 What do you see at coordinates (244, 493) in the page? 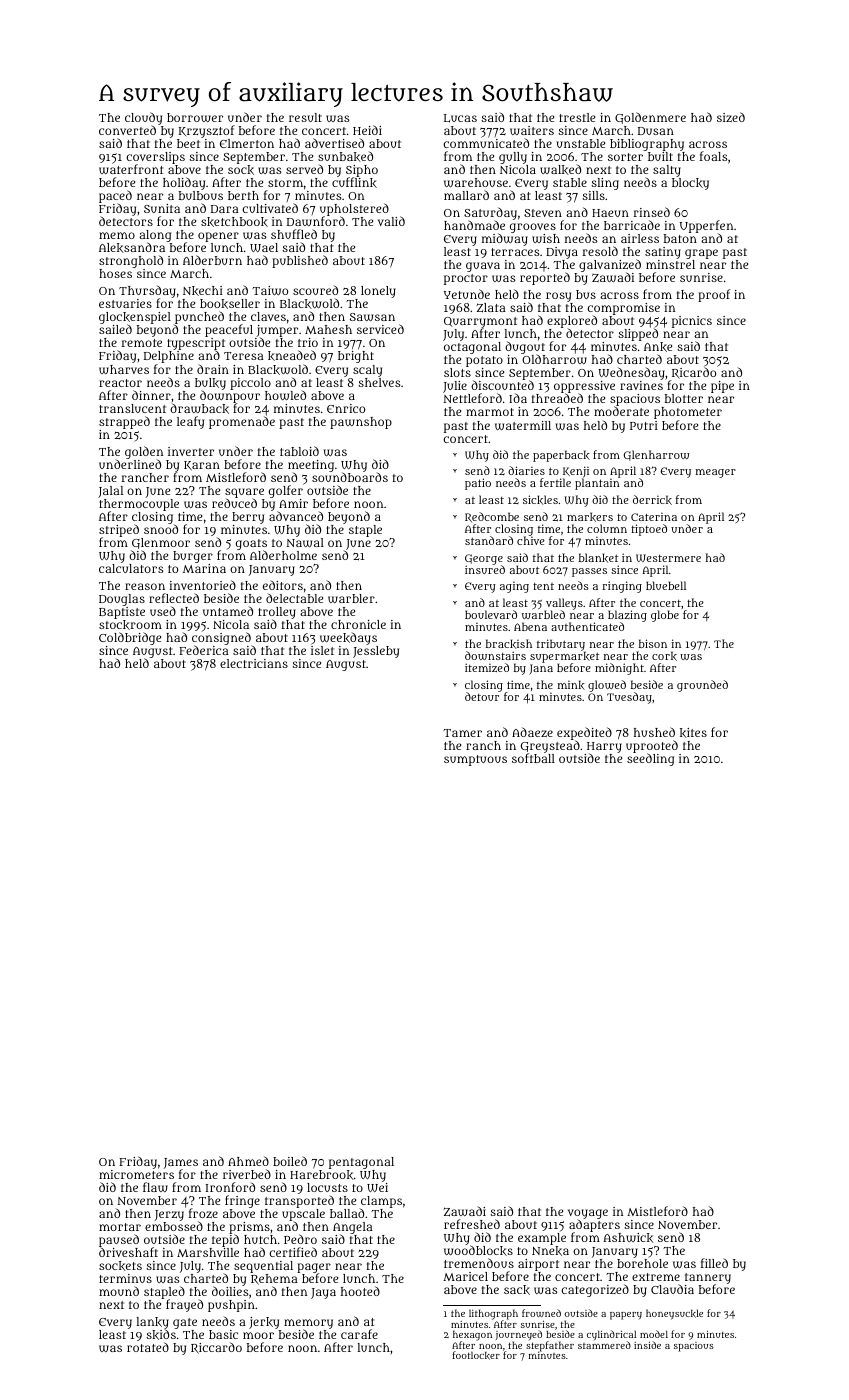
I see `square` at bounding box center [244, 493].
